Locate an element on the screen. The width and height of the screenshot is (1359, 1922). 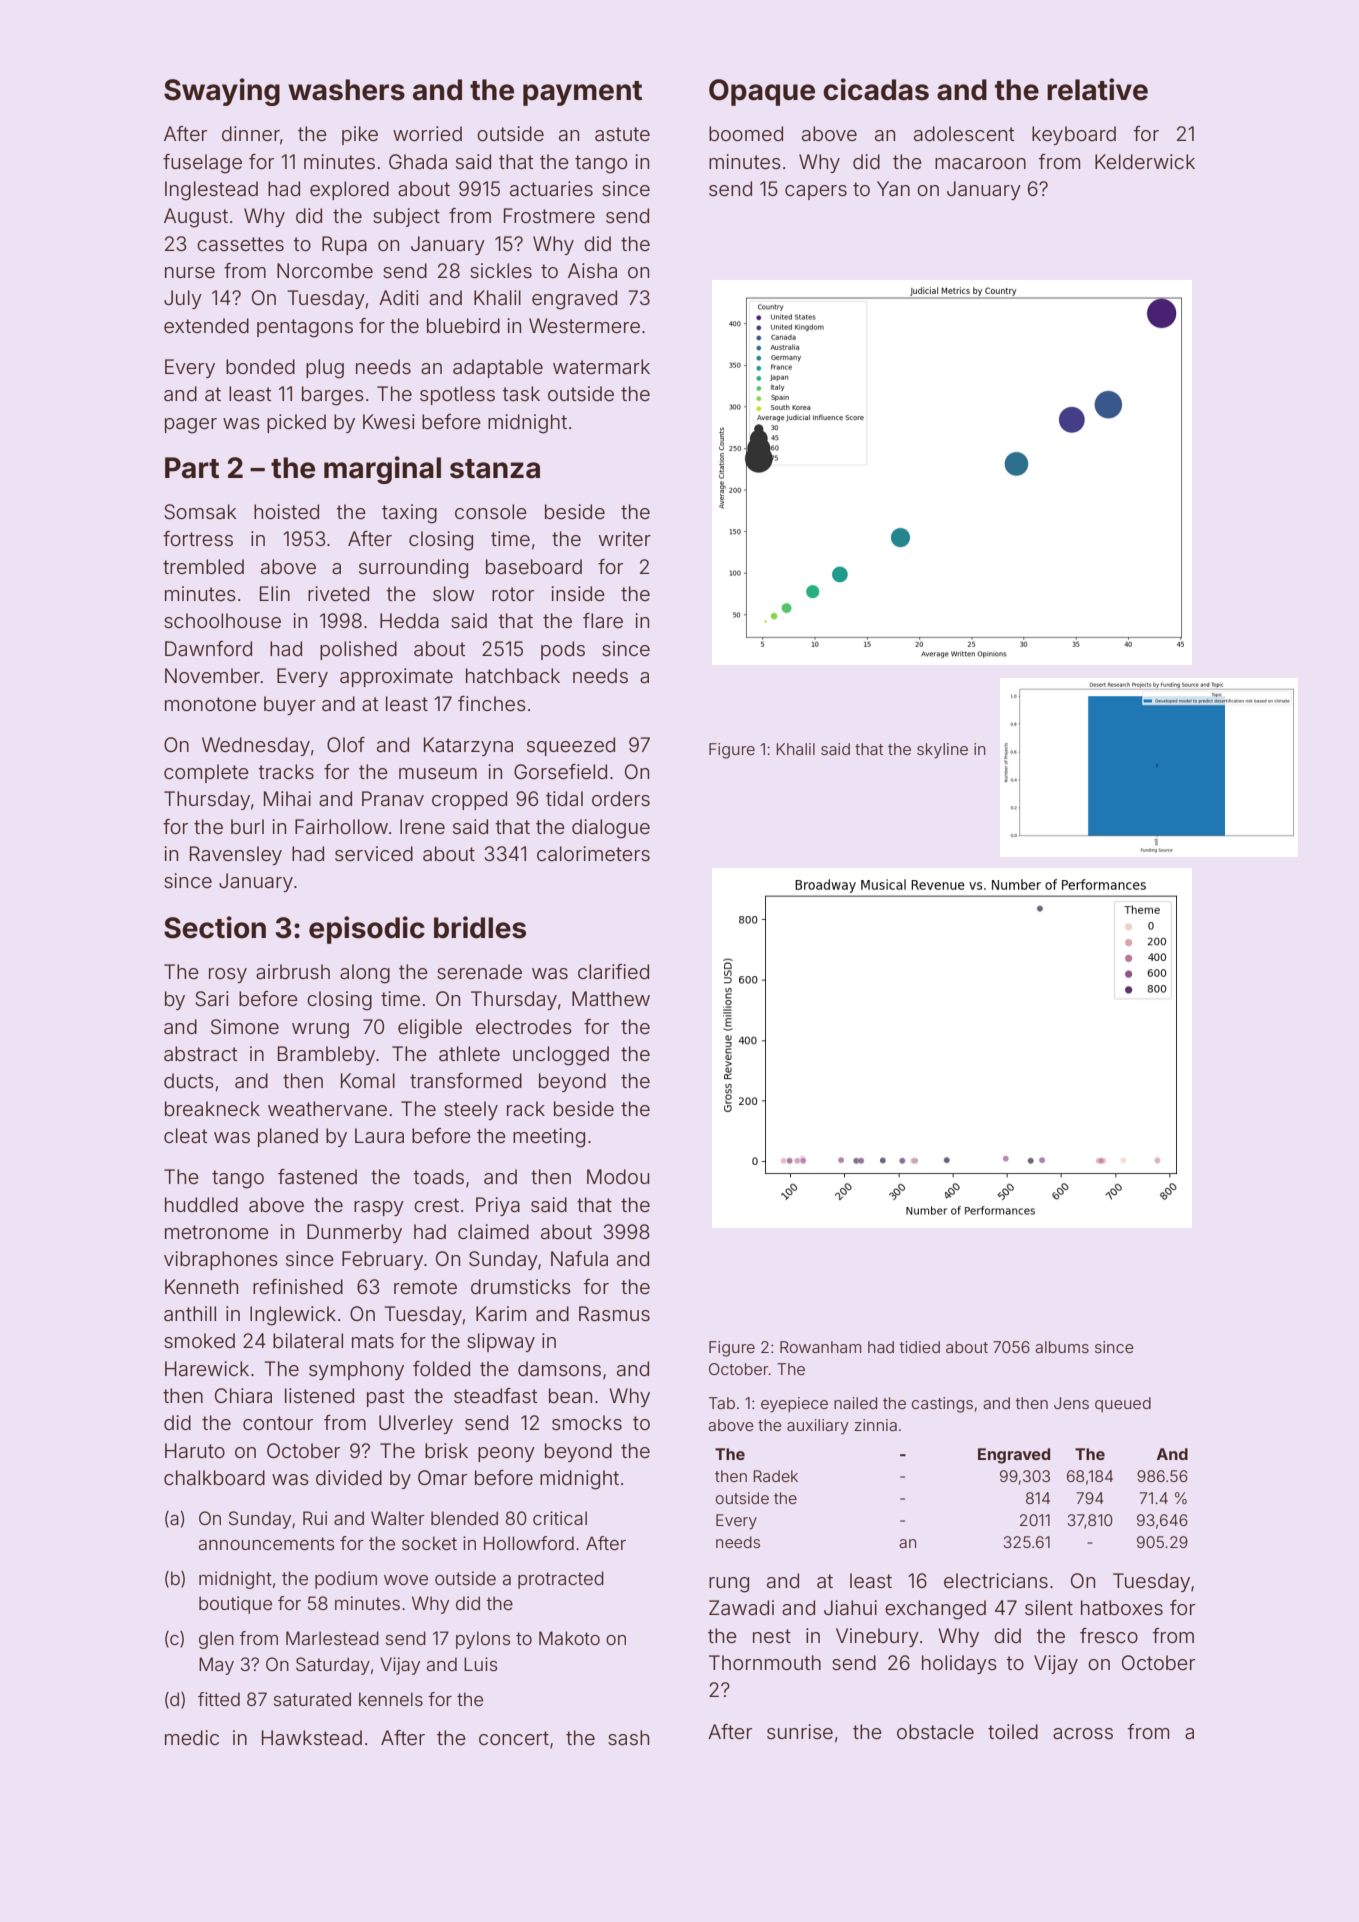
glen is located at coordinates (216, 1640).
